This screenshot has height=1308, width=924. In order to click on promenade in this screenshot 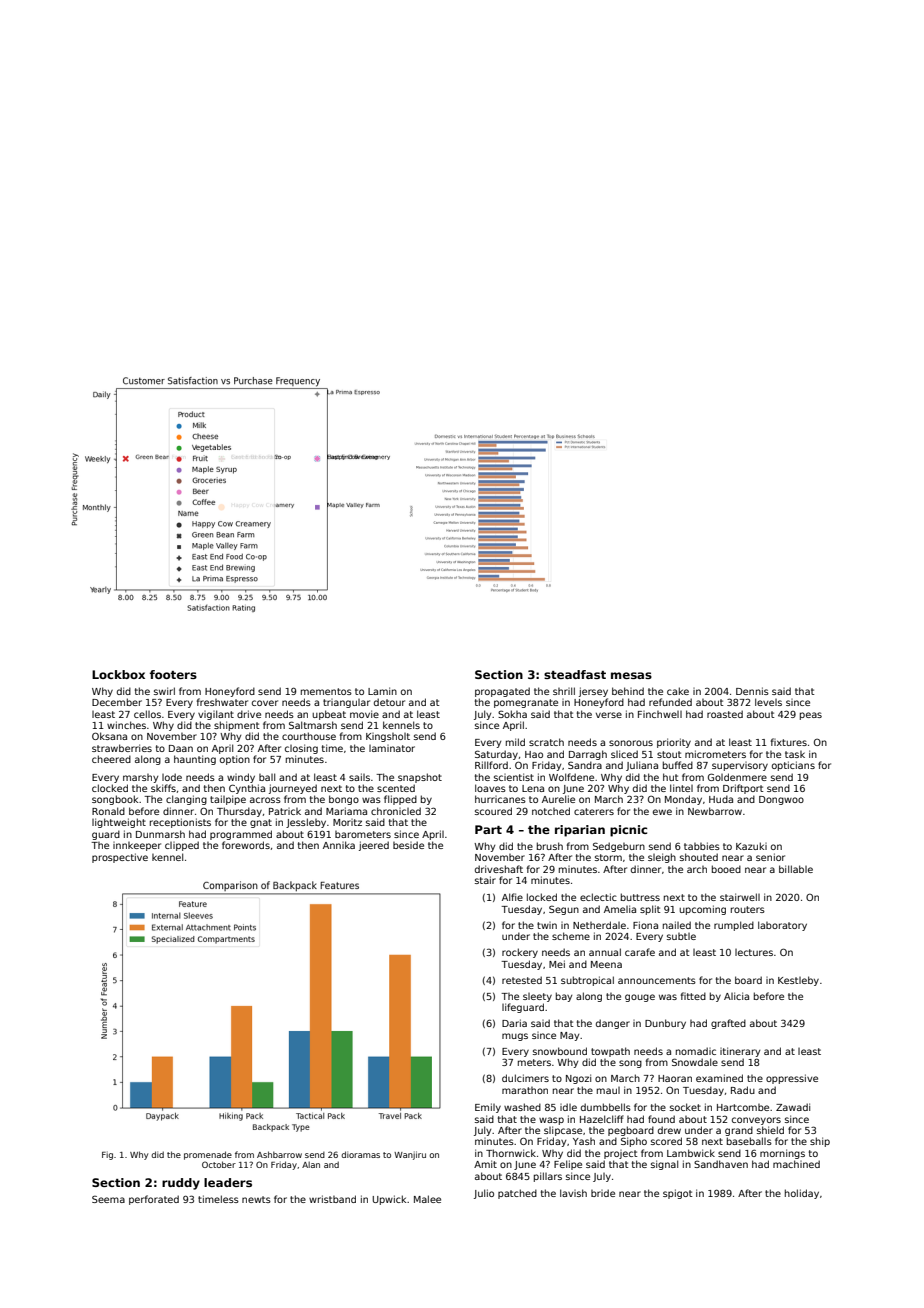, I will do `click(208, 1155)`.
